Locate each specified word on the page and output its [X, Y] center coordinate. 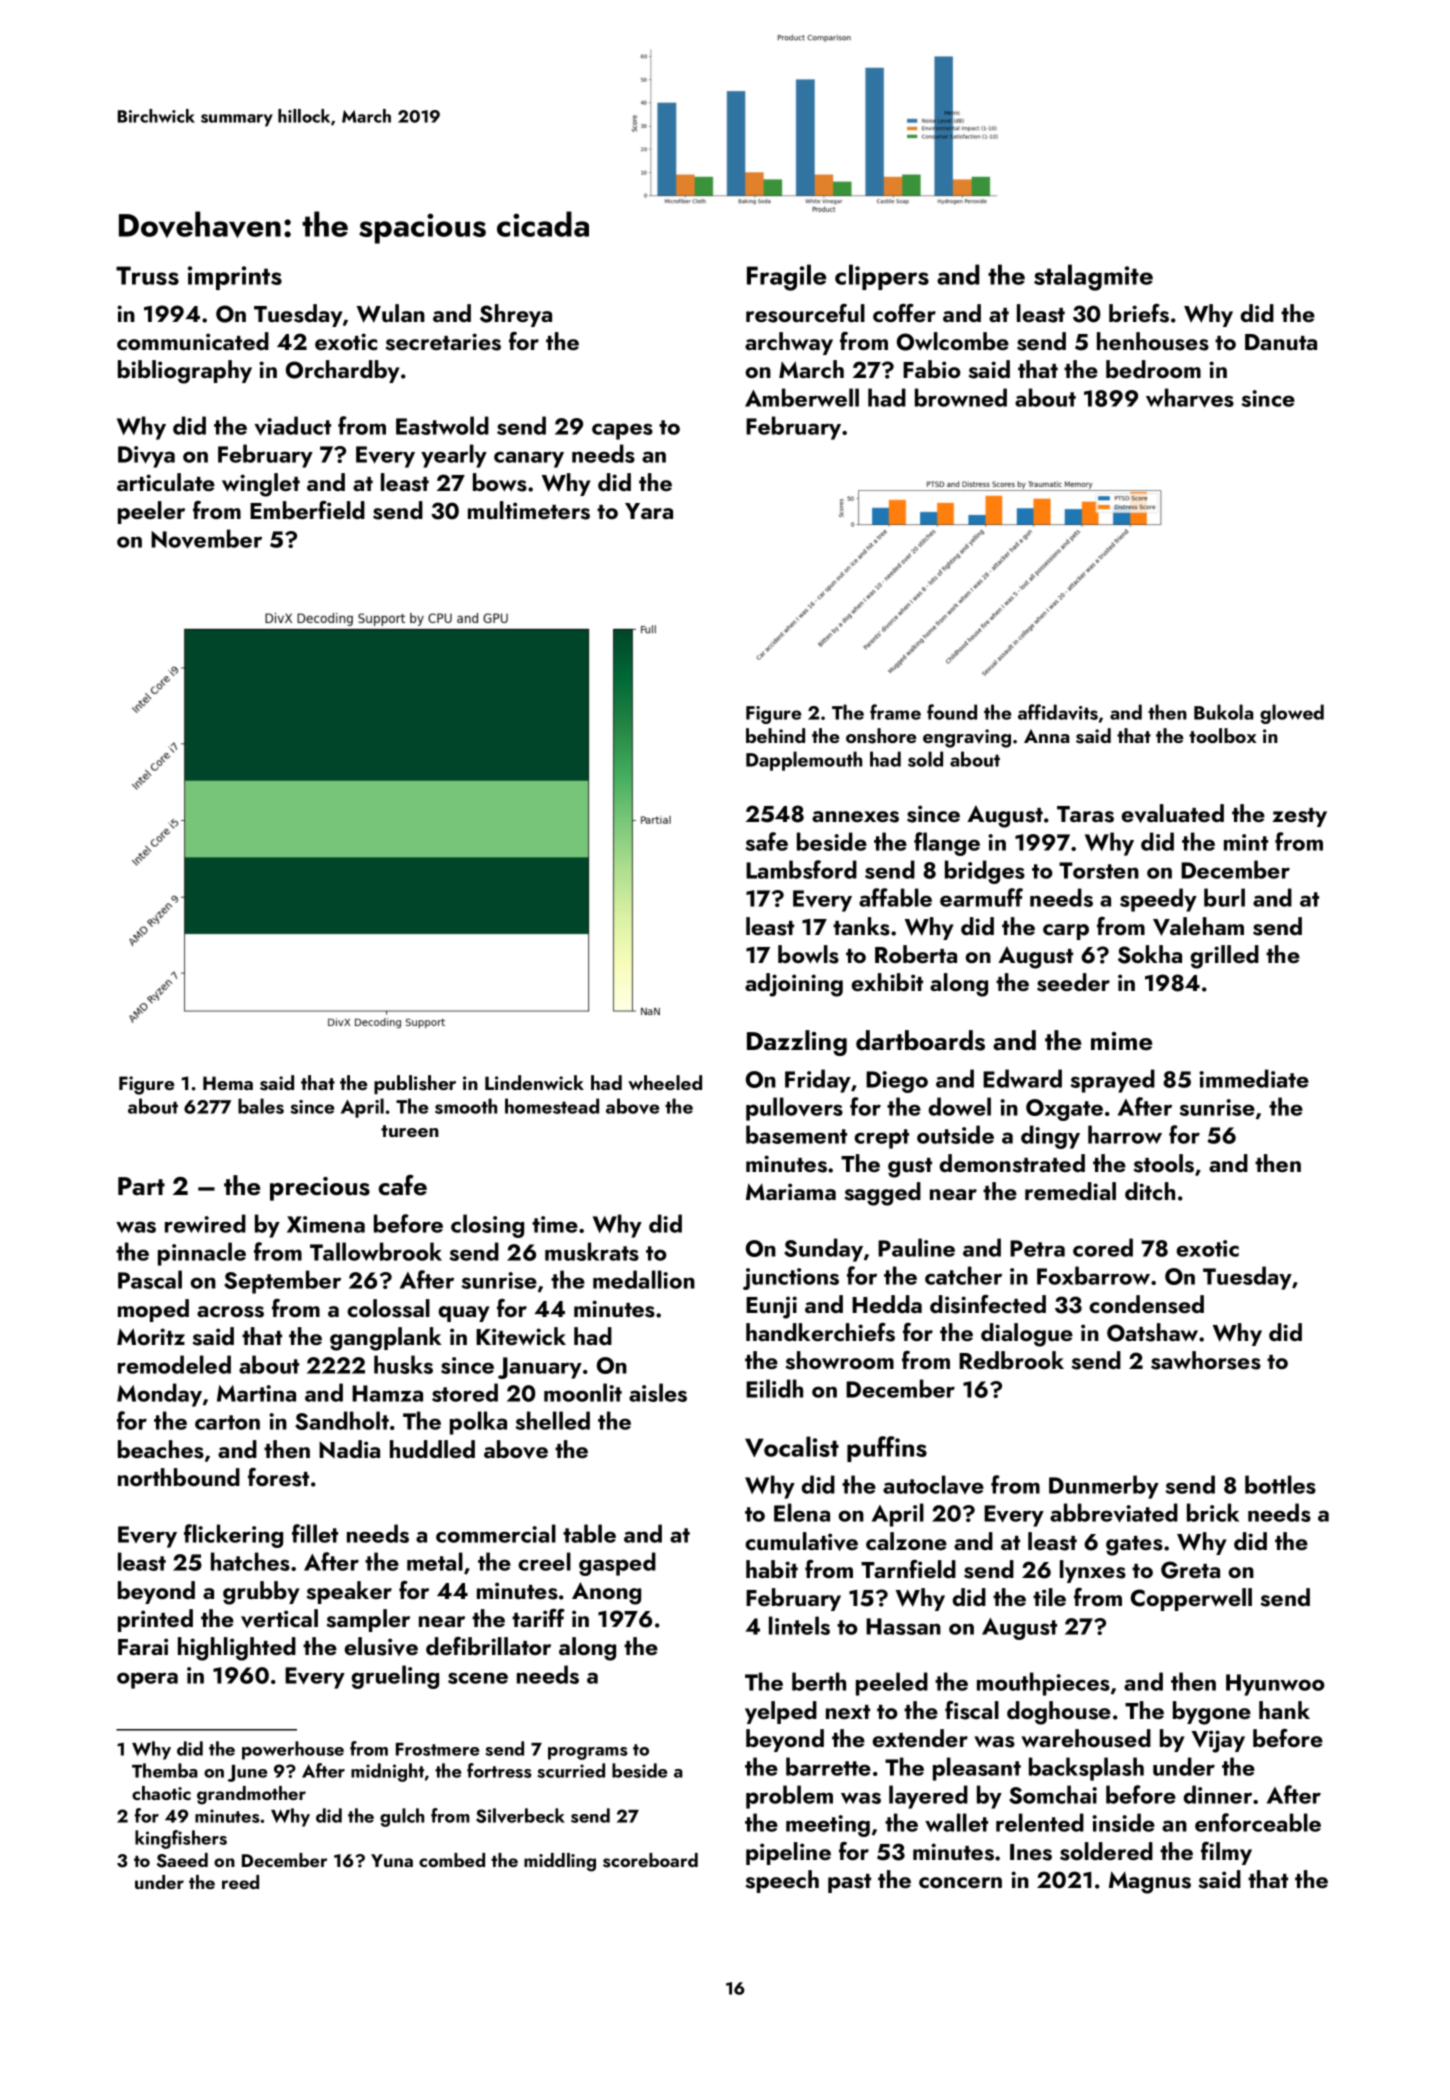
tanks [861, 926]
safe [767, 841]
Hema [228, 1083]
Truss [147, 275]
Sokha [1150, 954]
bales [261, 1106]
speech [782, 1881]
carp [1066, 932]
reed [240, 1882]
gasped [617, 1564]
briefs [1139, 313]
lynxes [1093, 1571]
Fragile [786, 277]
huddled [432, 1449]
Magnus [1150, 1882]
